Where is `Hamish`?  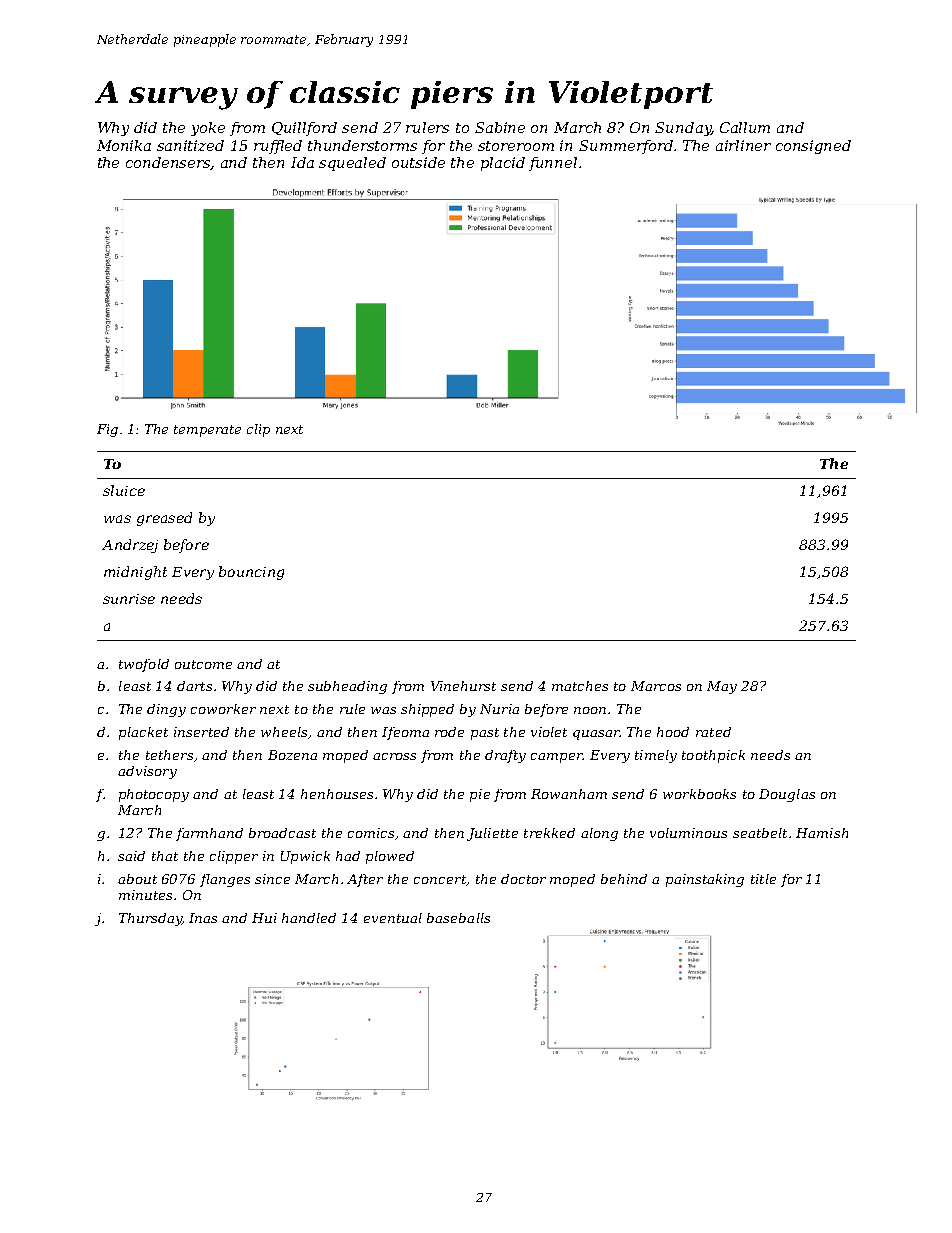 Hamish is located at coordinates (822, 833).
